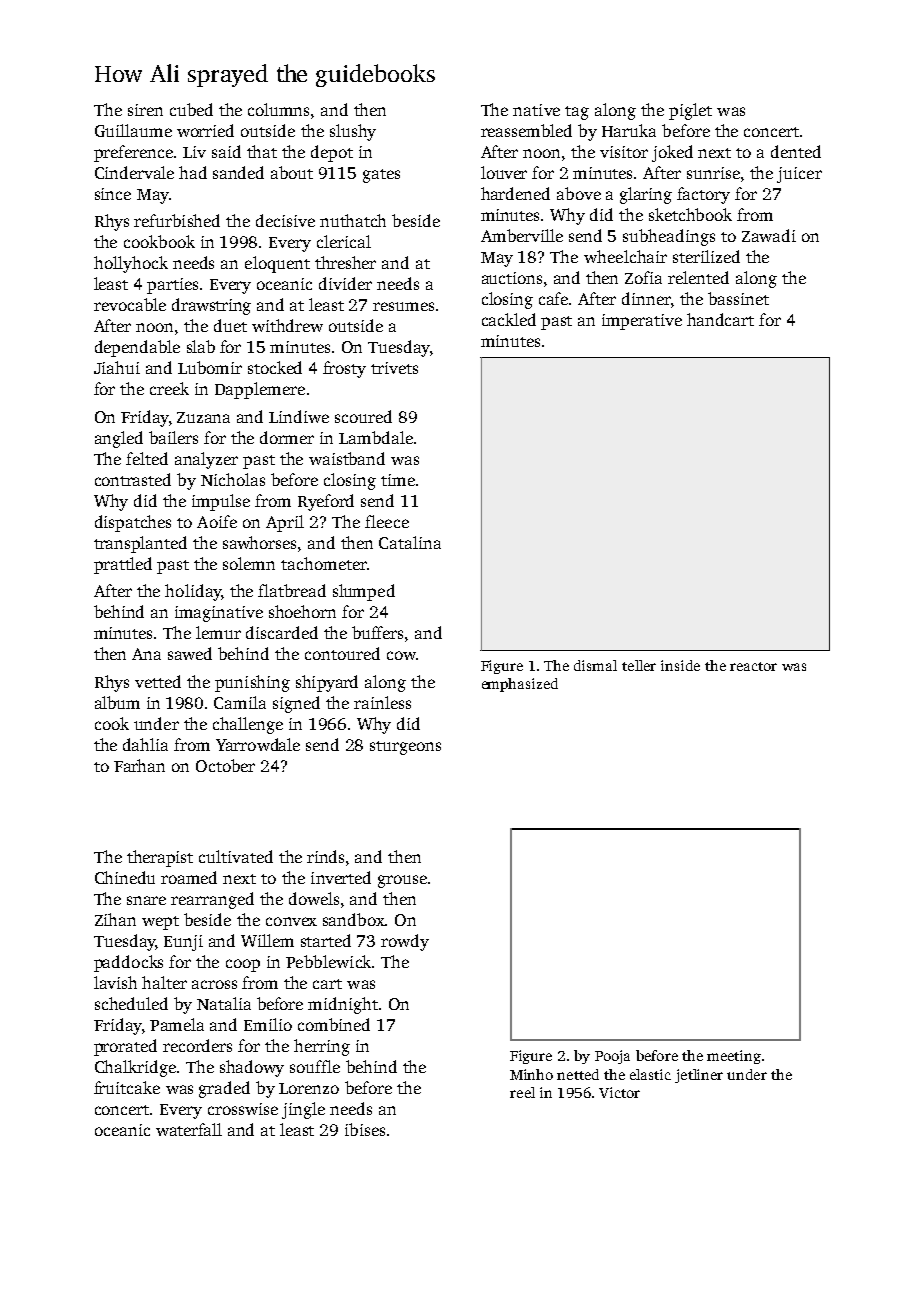 The width and height of the document is (924, 1308). Describe the element at coordinates (405, 748) in the document. I see `sturgeons` at that location.
